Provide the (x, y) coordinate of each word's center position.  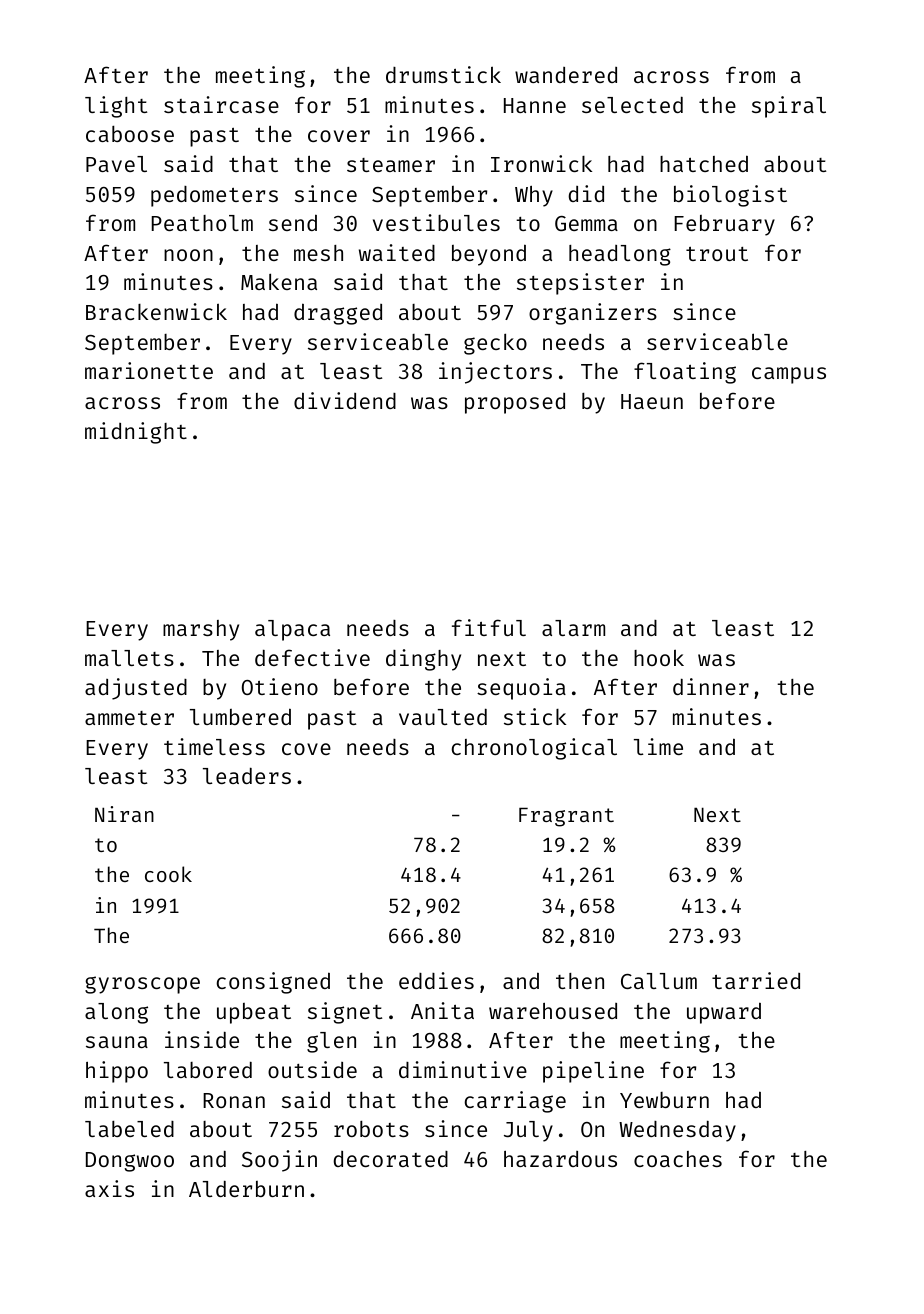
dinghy (423, 660)
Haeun (652, 401)
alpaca (292, 630)
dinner (711, 686)
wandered (566, 75)
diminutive (463, 1069)
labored (208, 1070)
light (116, 107)
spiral (789, 107)
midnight (136, 433)
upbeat (254, 1013)
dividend (345, 400)
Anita (442, 1010)
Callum (659, 981)
